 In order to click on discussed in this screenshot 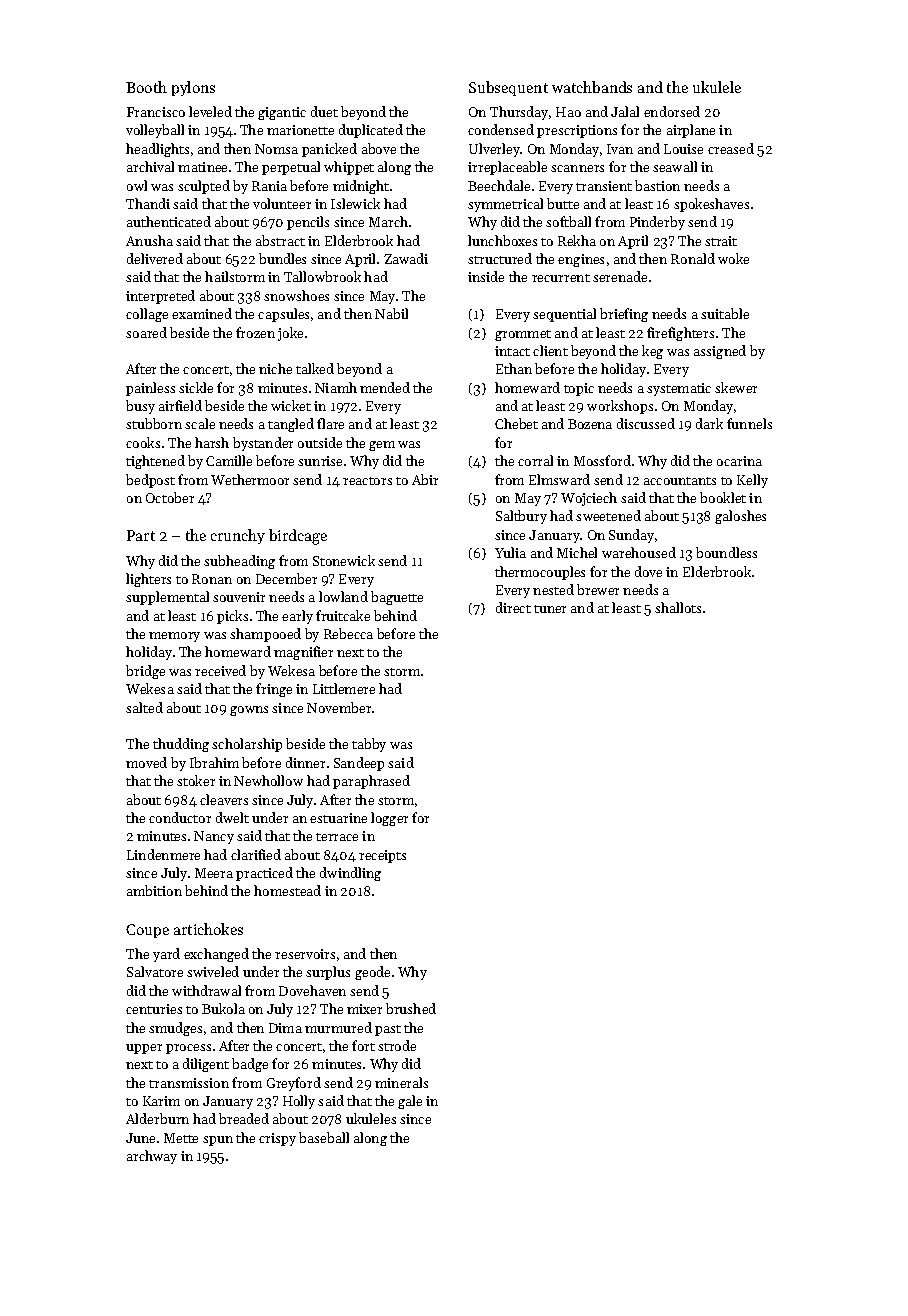, I will do `click(646, 423)`.
